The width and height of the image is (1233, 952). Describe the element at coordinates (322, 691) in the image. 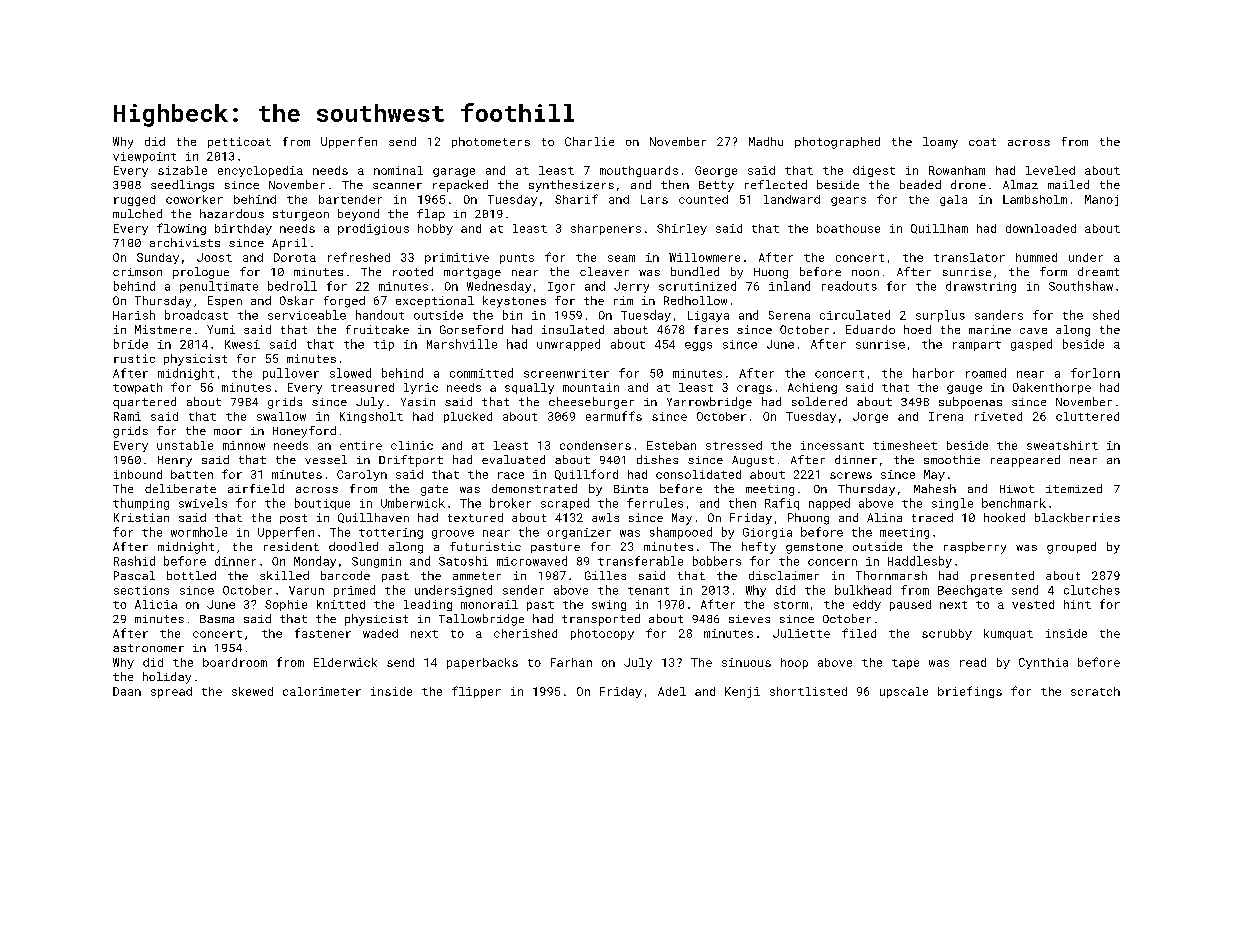

I see `calorimeter` at that location.
